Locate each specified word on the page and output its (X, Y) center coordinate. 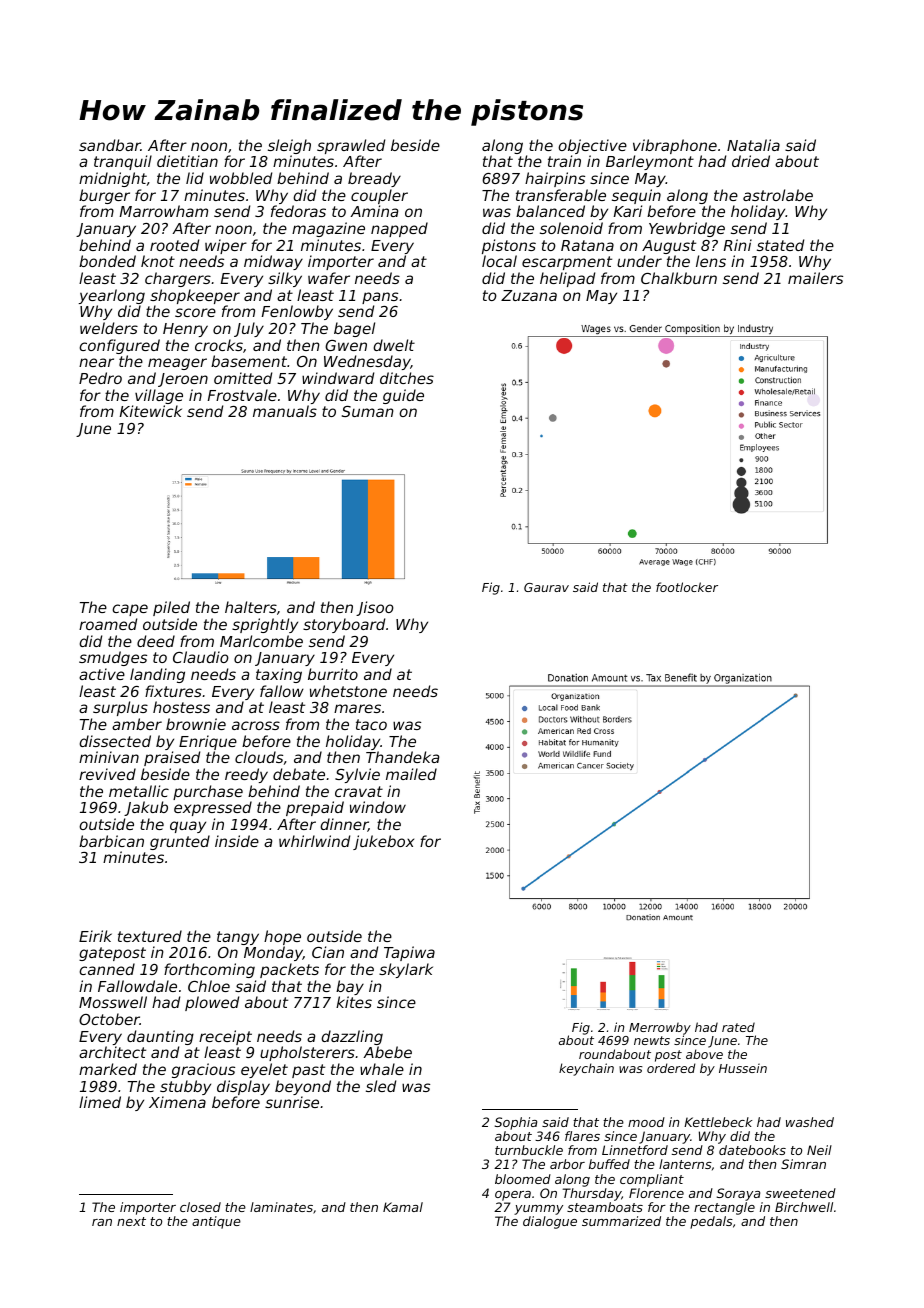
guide (403, 396)
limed (100, 1102)
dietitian (187, 161)
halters (251, 607)
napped (399, 229)
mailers (815, 278)
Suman (368, 411)
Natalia (753, 145)
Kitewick (151, 411)
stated (780, 245)
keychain (586, 1069)
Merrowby (660, 1029)
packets (289, 970)
